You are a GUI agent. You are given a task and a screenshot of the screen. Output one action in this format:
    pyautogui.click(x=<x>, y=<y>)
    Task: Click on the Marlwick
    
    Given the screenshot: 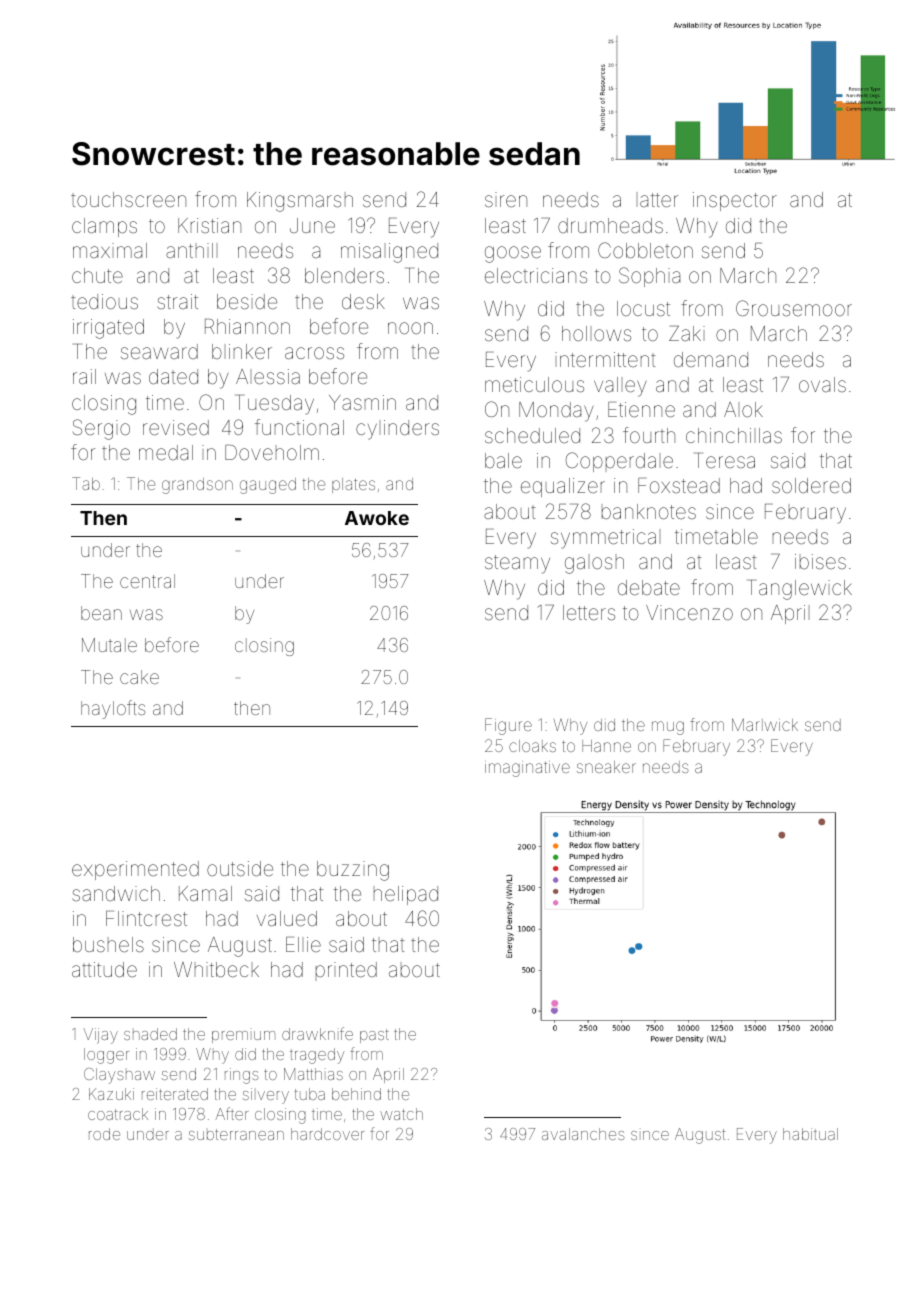 What is the action you would take?
    pyautogui.click(x=765, y=724)
